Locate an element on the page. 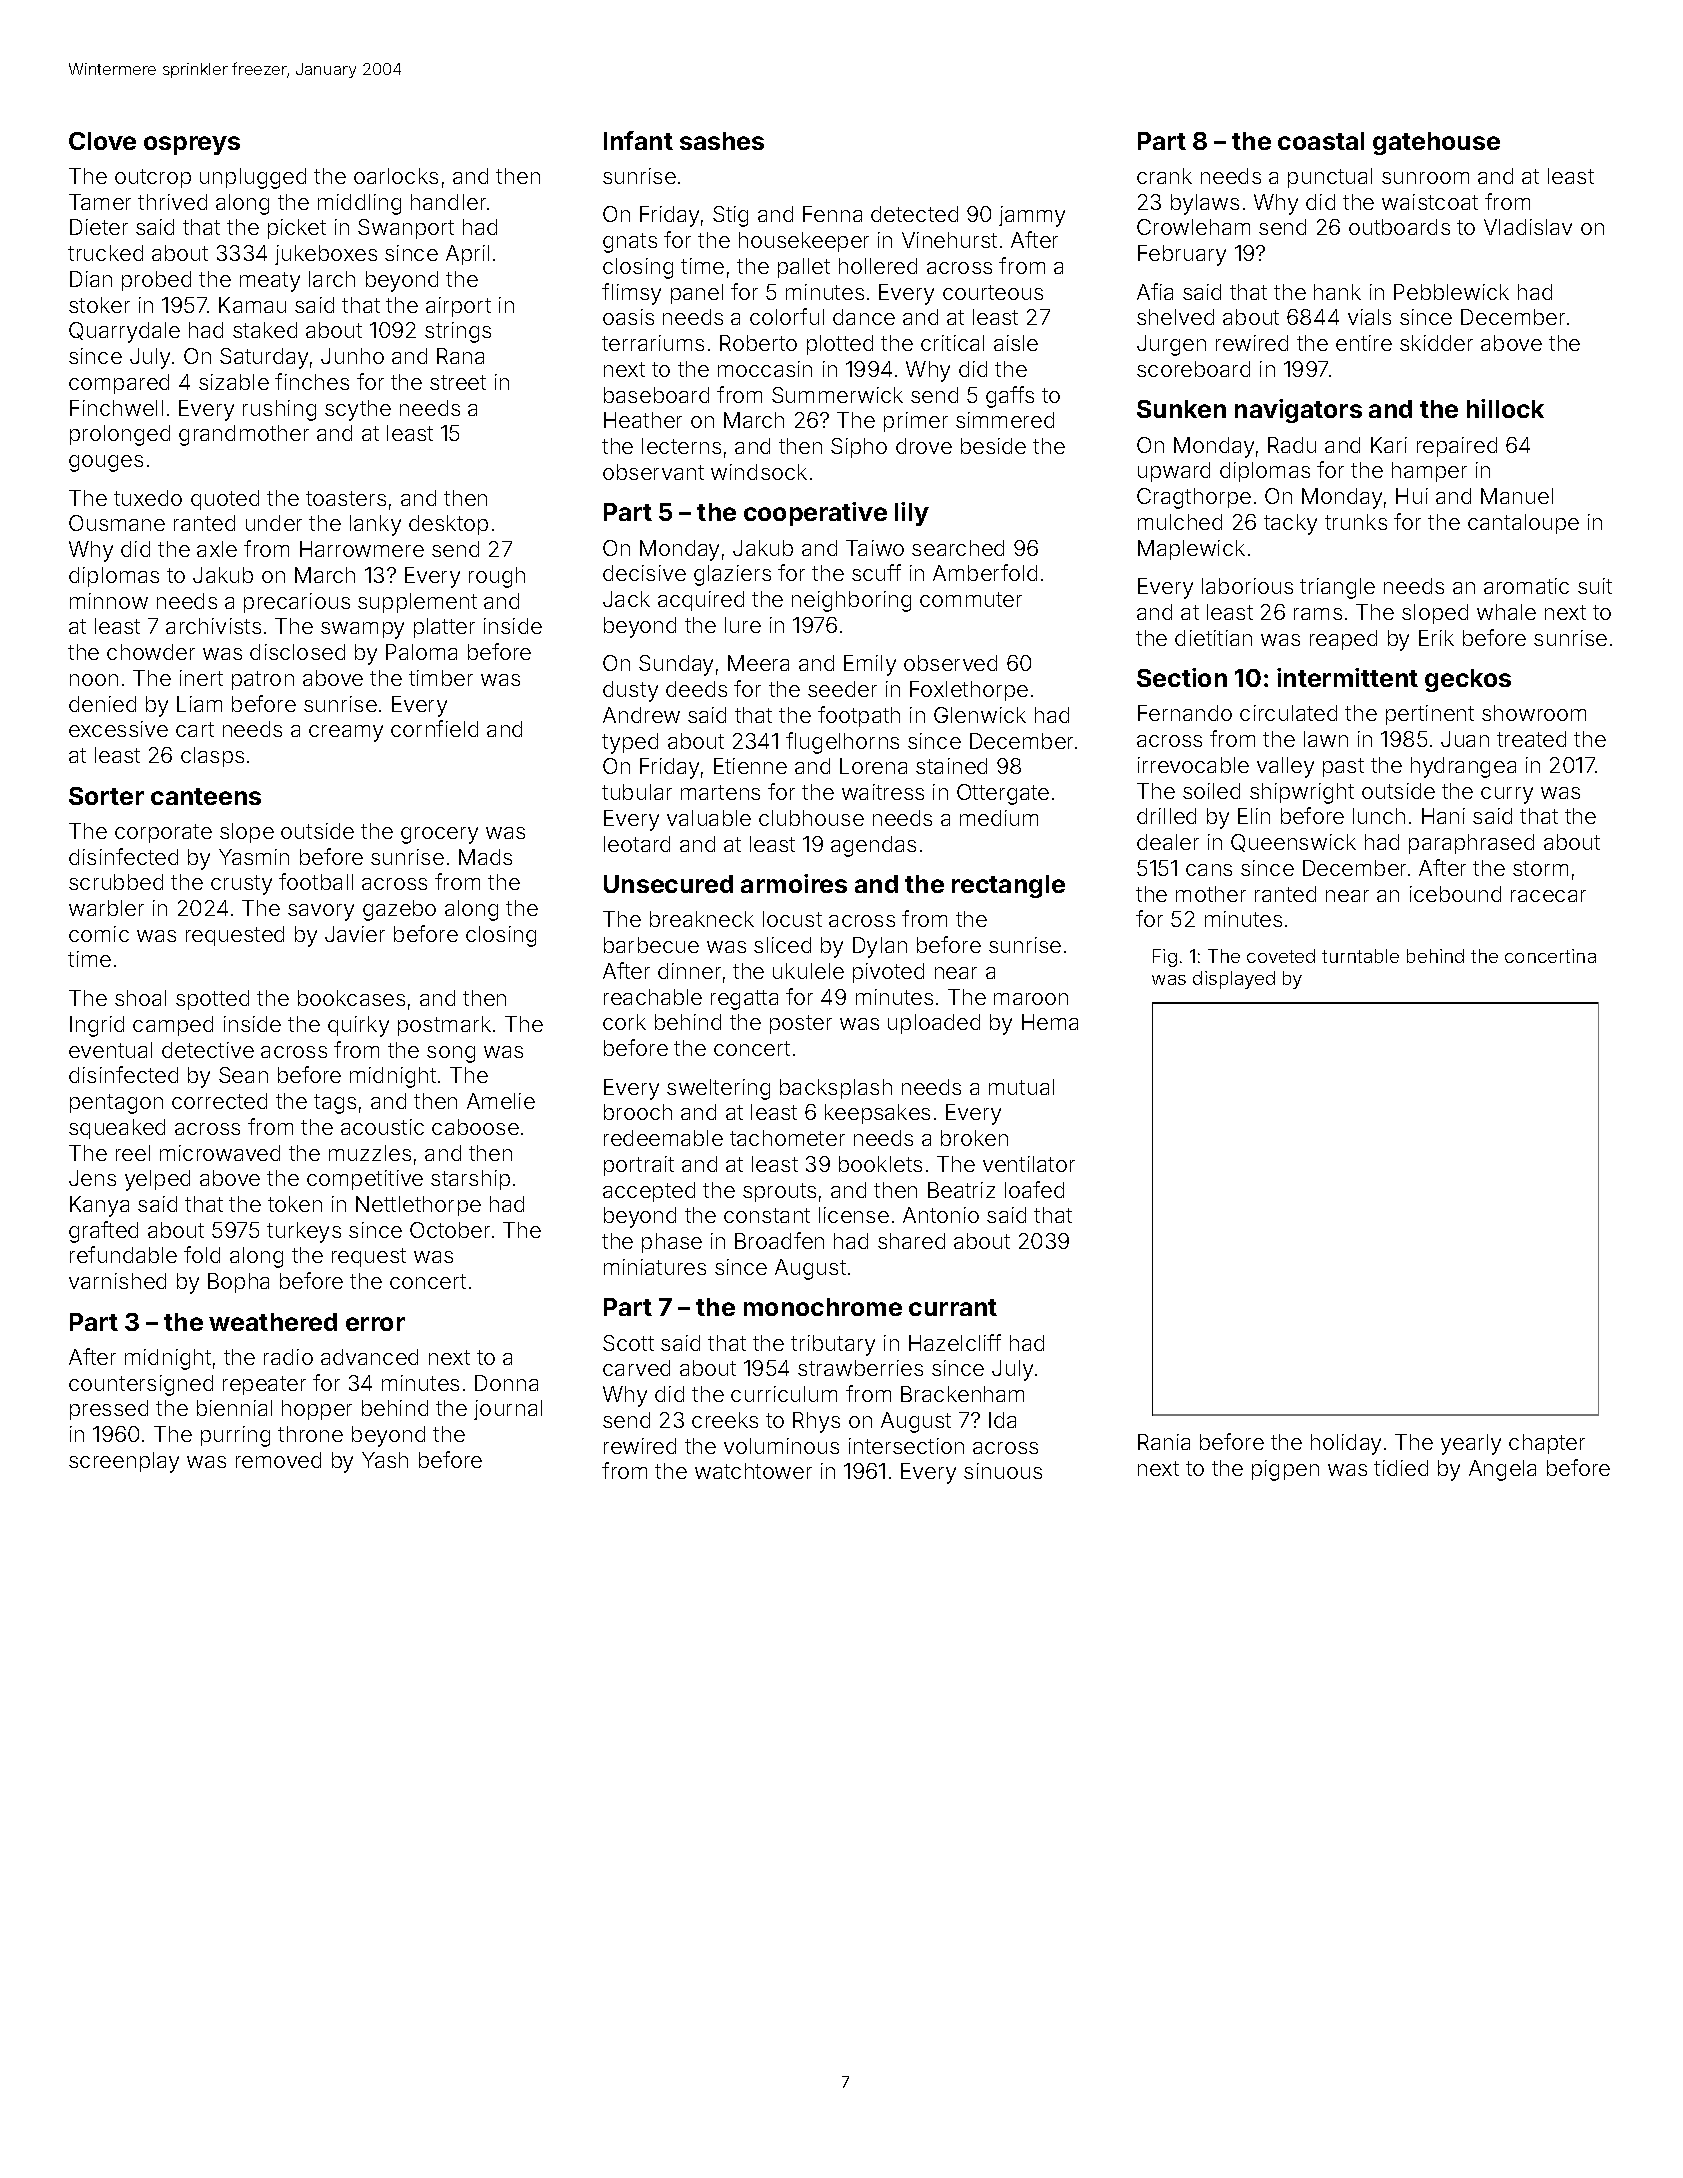 The image size is (1683, 2178). Clove is located at coordinates (102, 141).
